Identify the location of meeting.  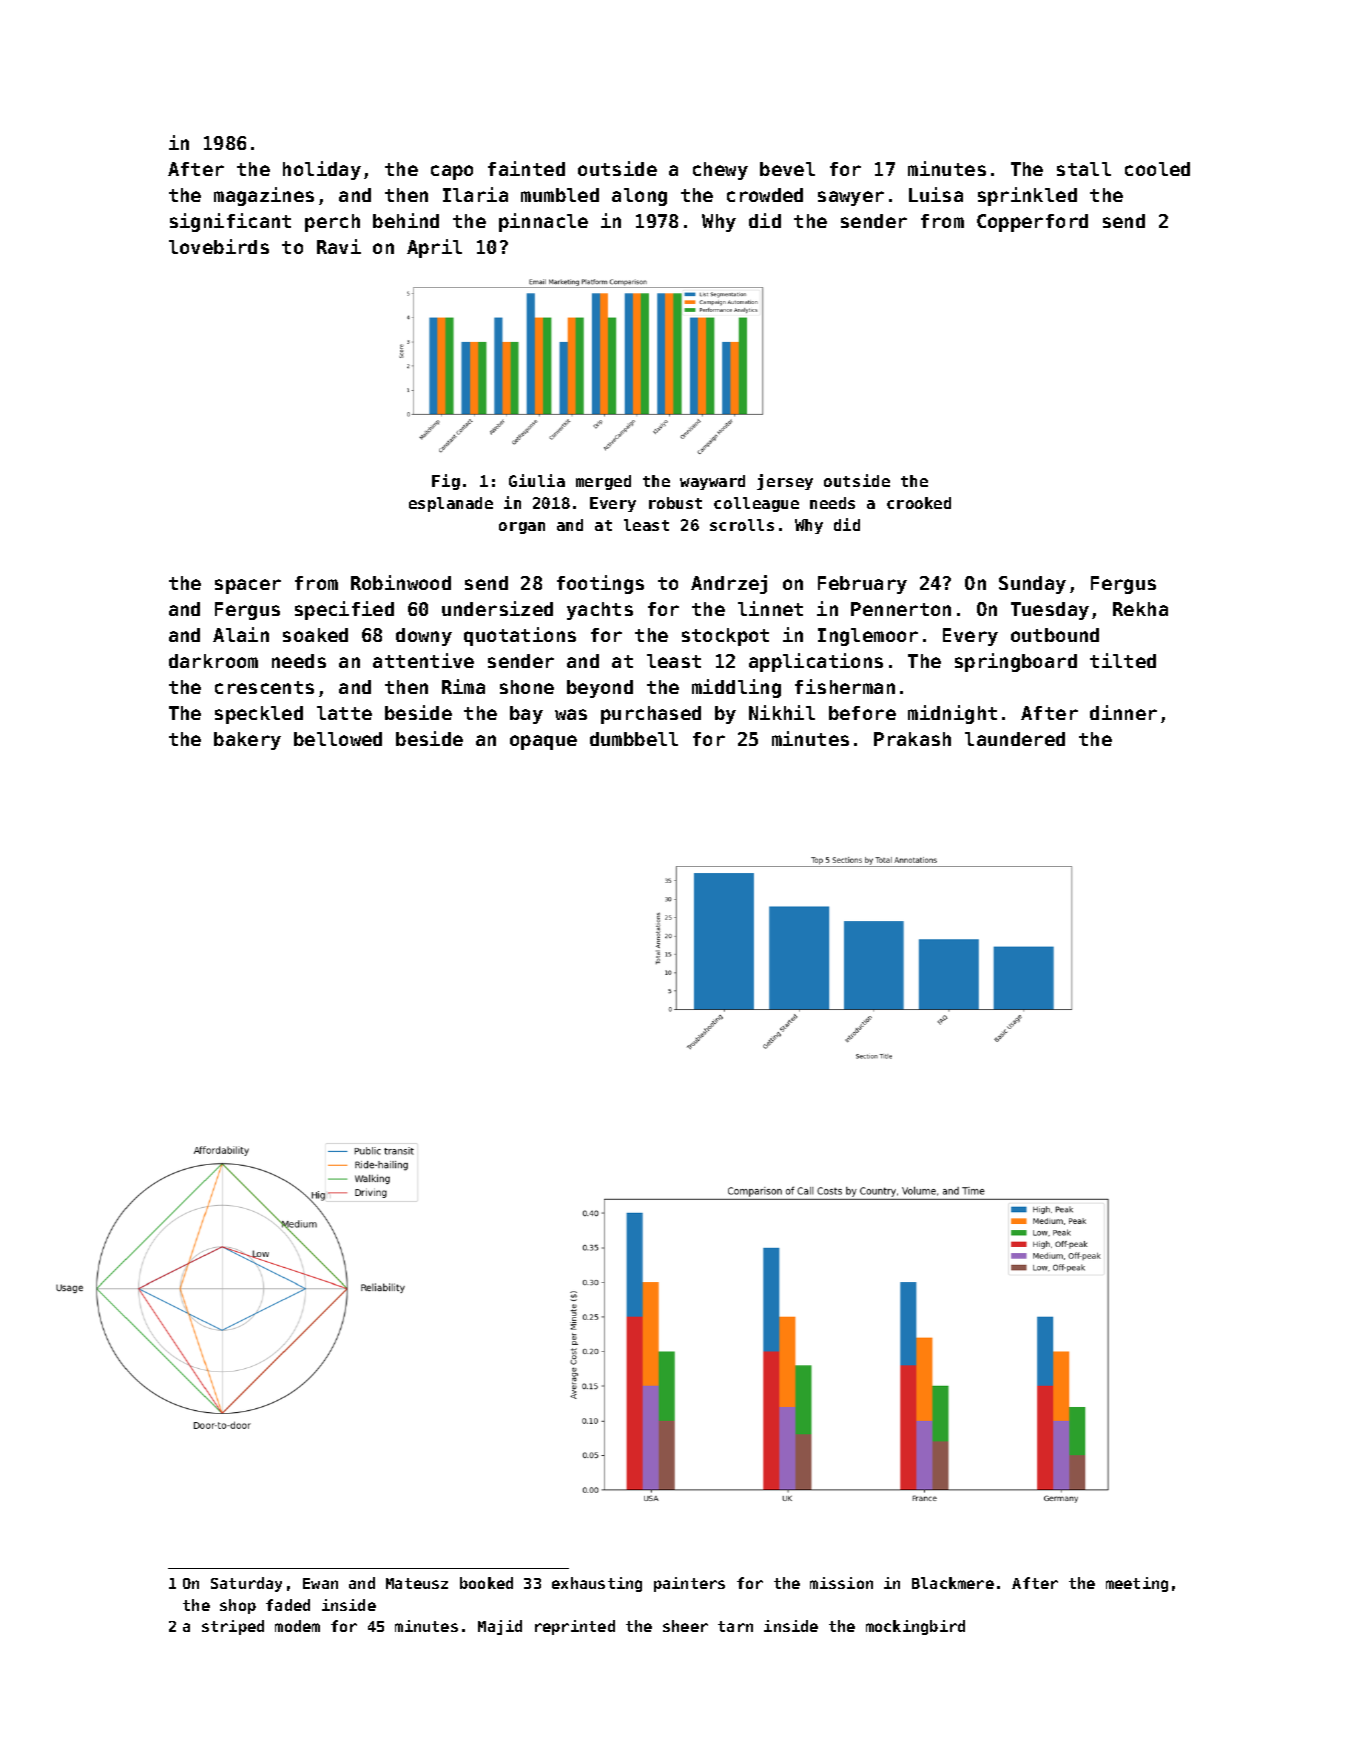
(1137, 1584).
